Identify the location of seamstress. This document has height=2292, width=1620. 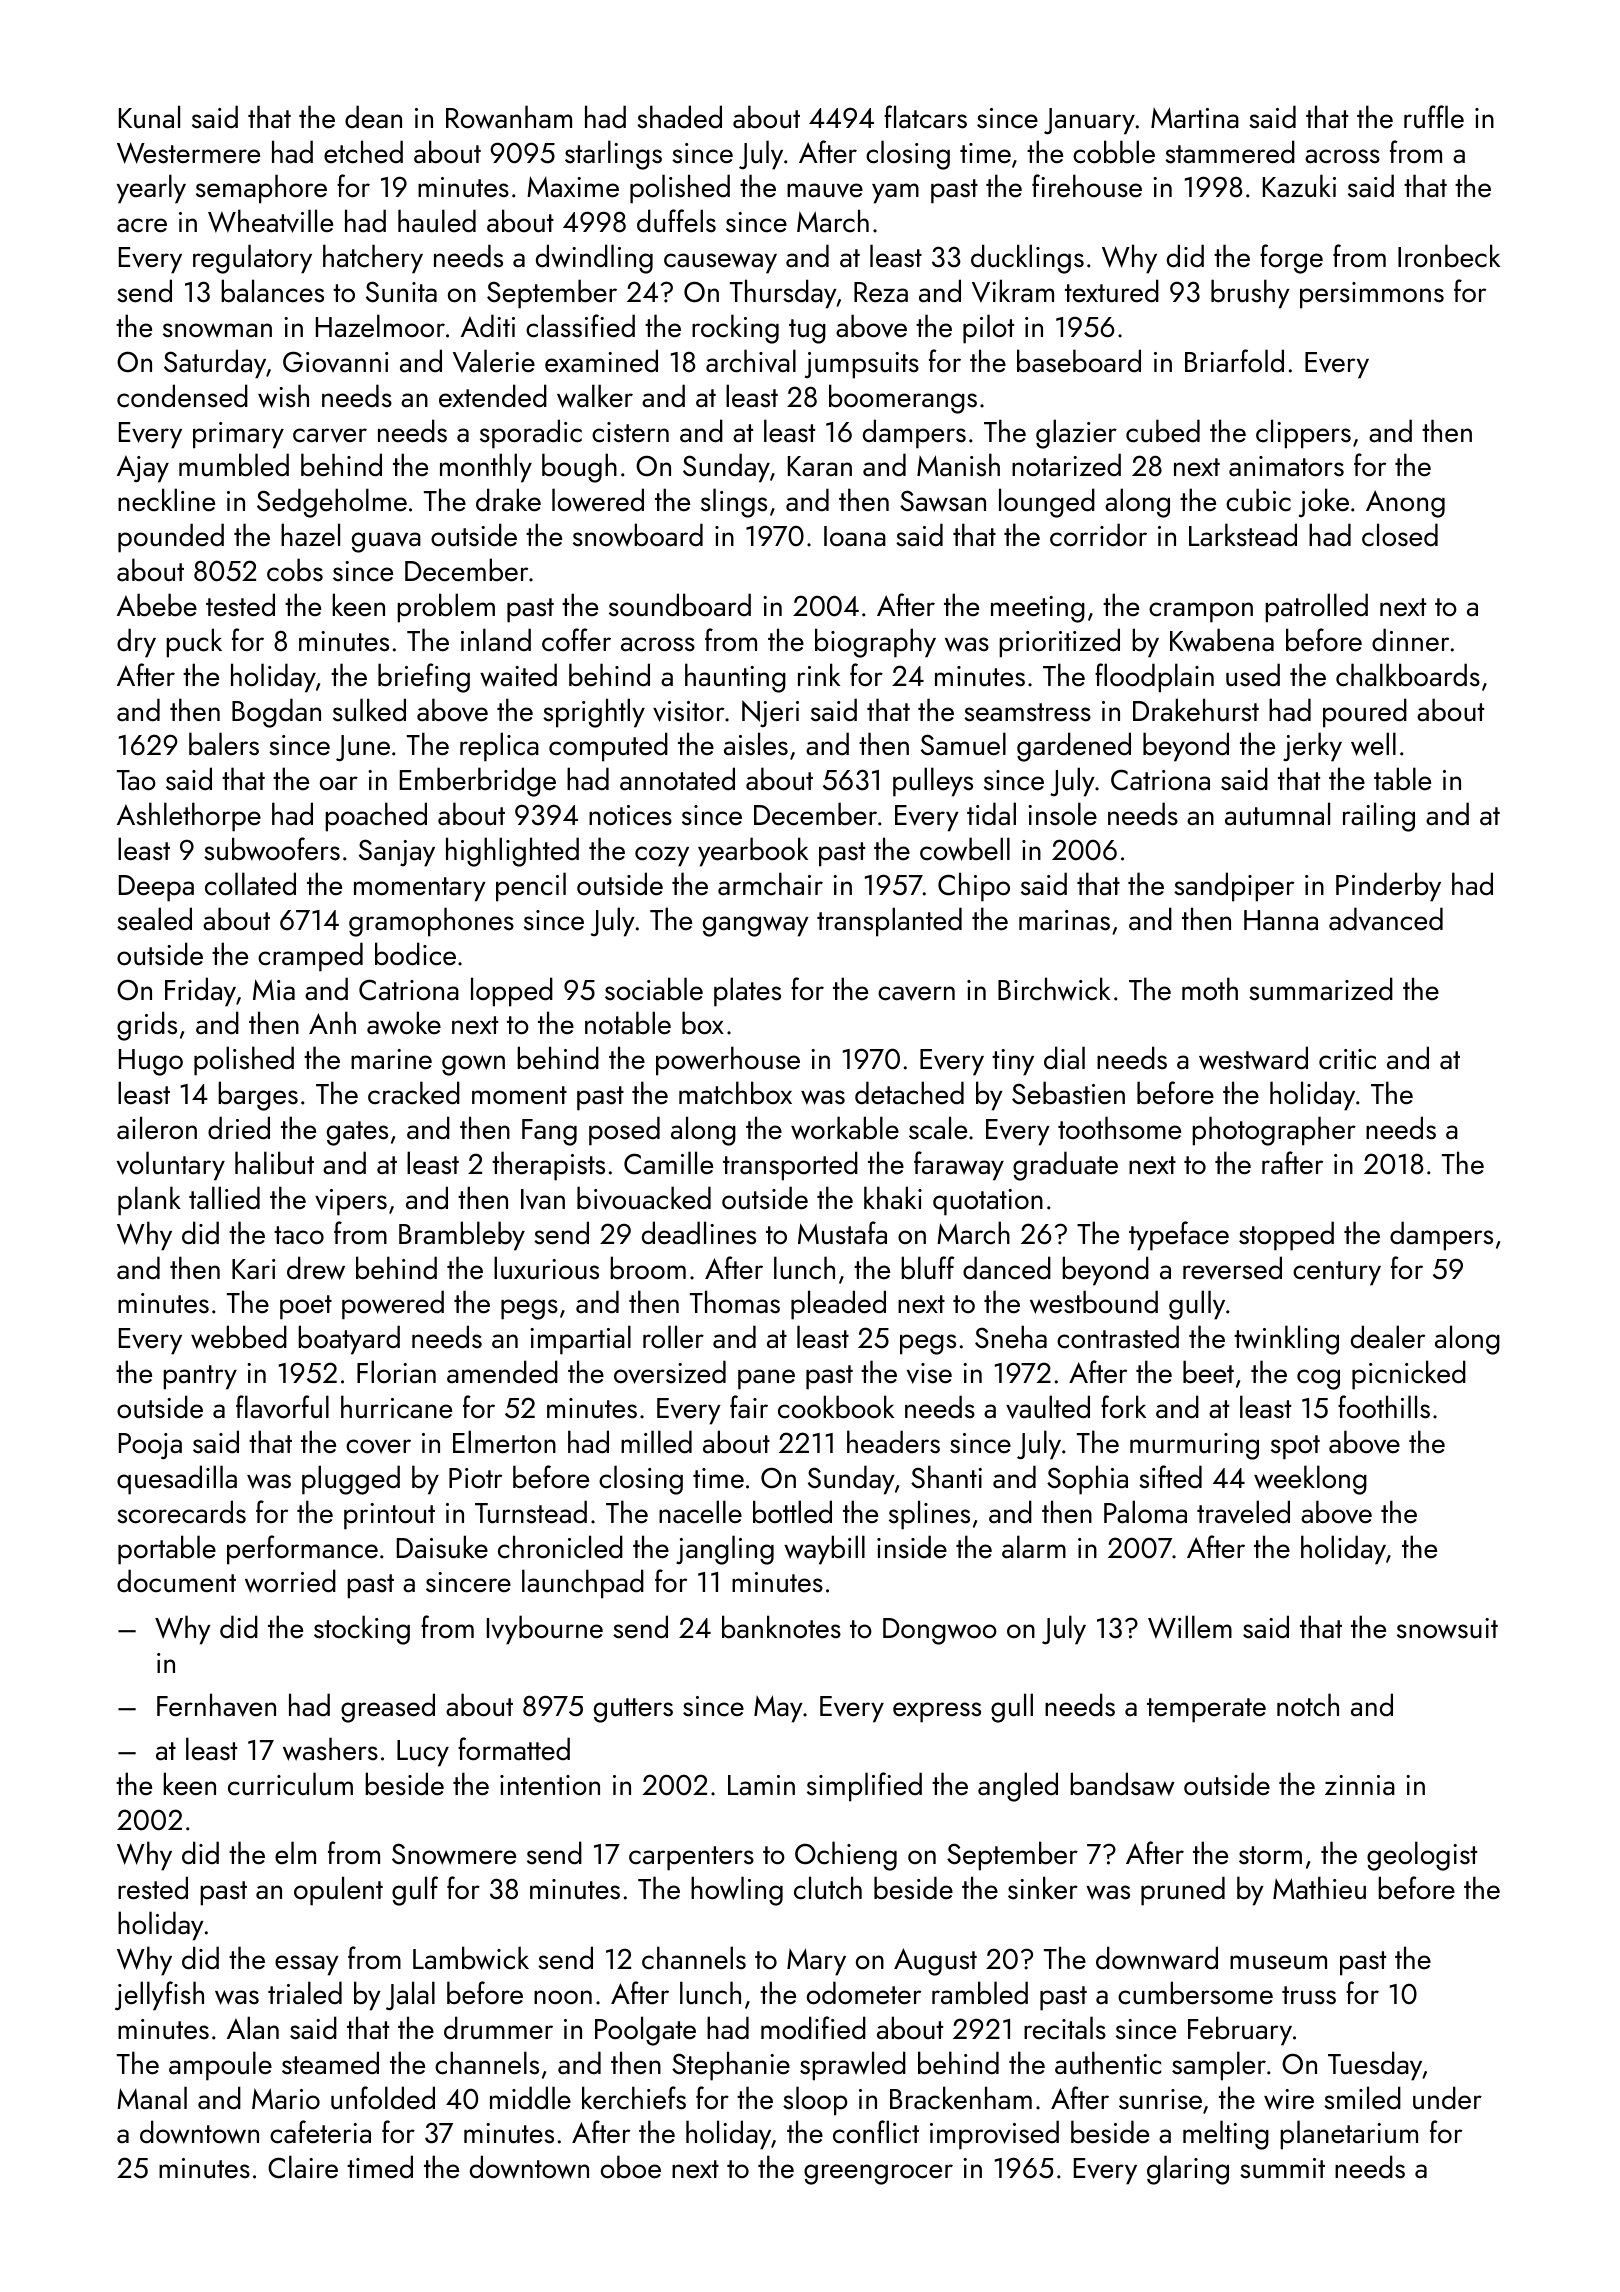
(1027, 712).
